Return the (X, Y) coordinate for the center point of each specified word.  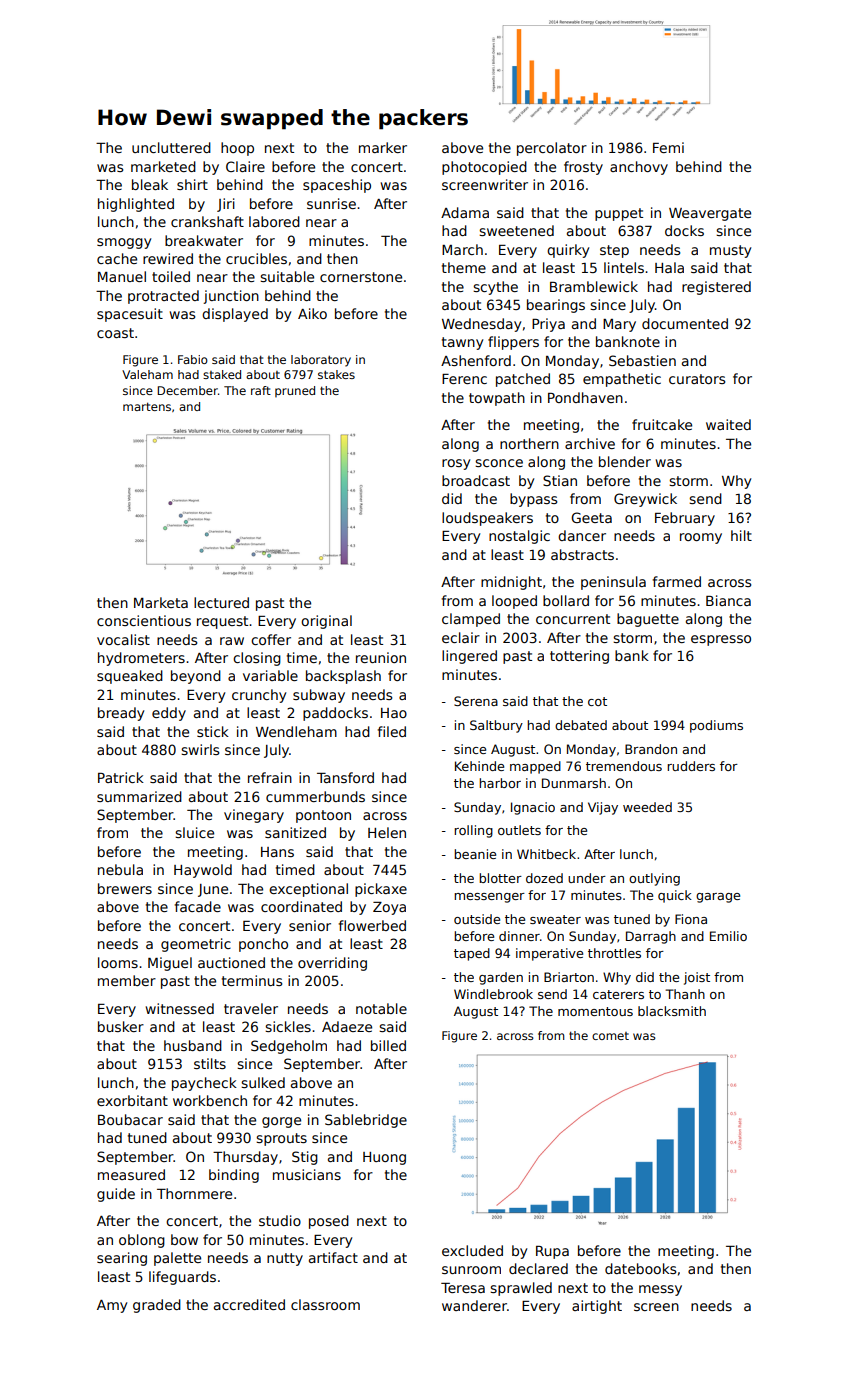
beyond (196, 677)
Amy (112, 1306)
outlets (519, 830)
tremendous (624, 766)
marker (383, 147)
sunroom (471, 1270)
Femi (668, 147)
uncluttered (171, 147)
